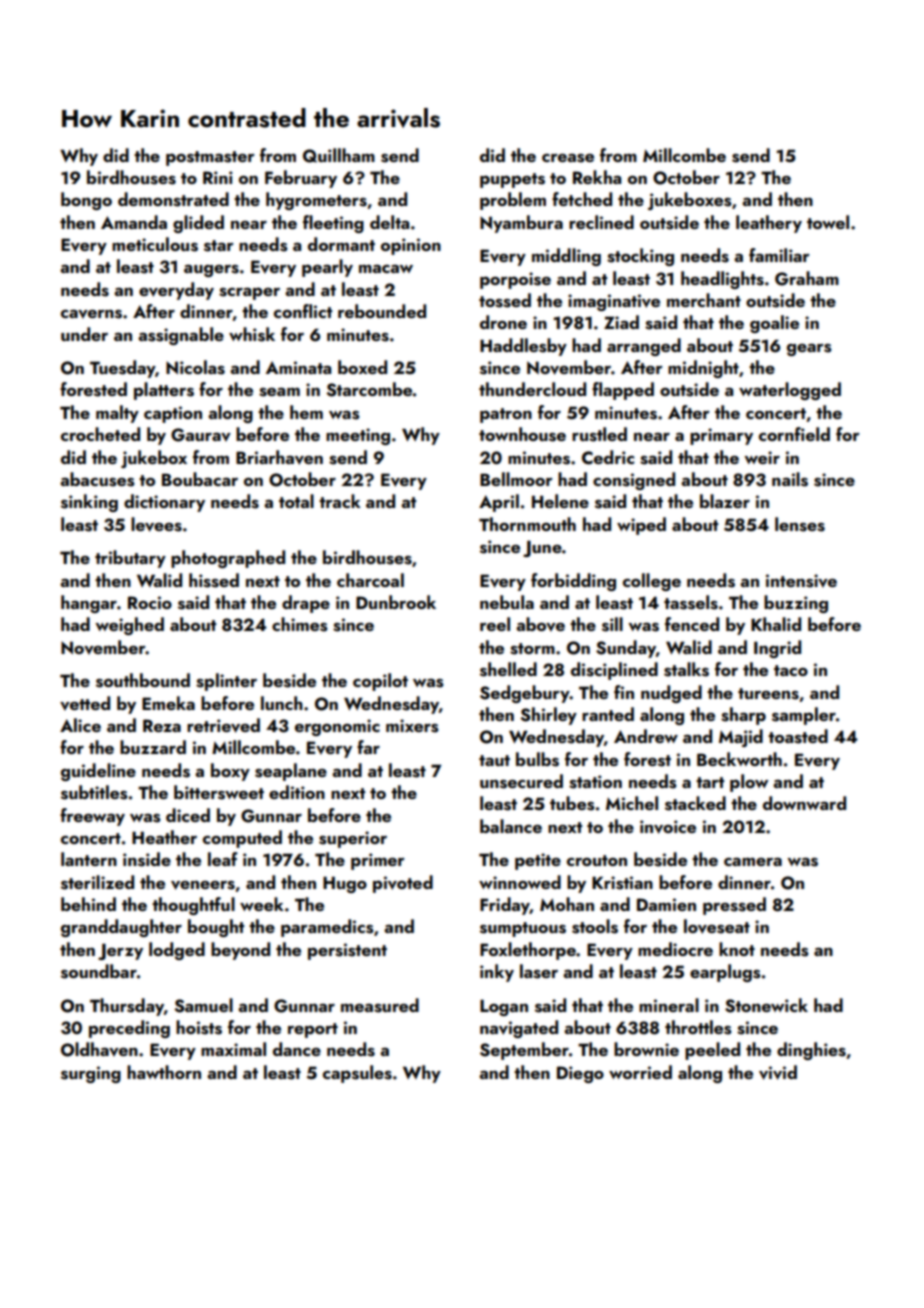  What do you see at coordinates (753, 861) in the image?
I see `camera` at bounding box center [753, 861].
